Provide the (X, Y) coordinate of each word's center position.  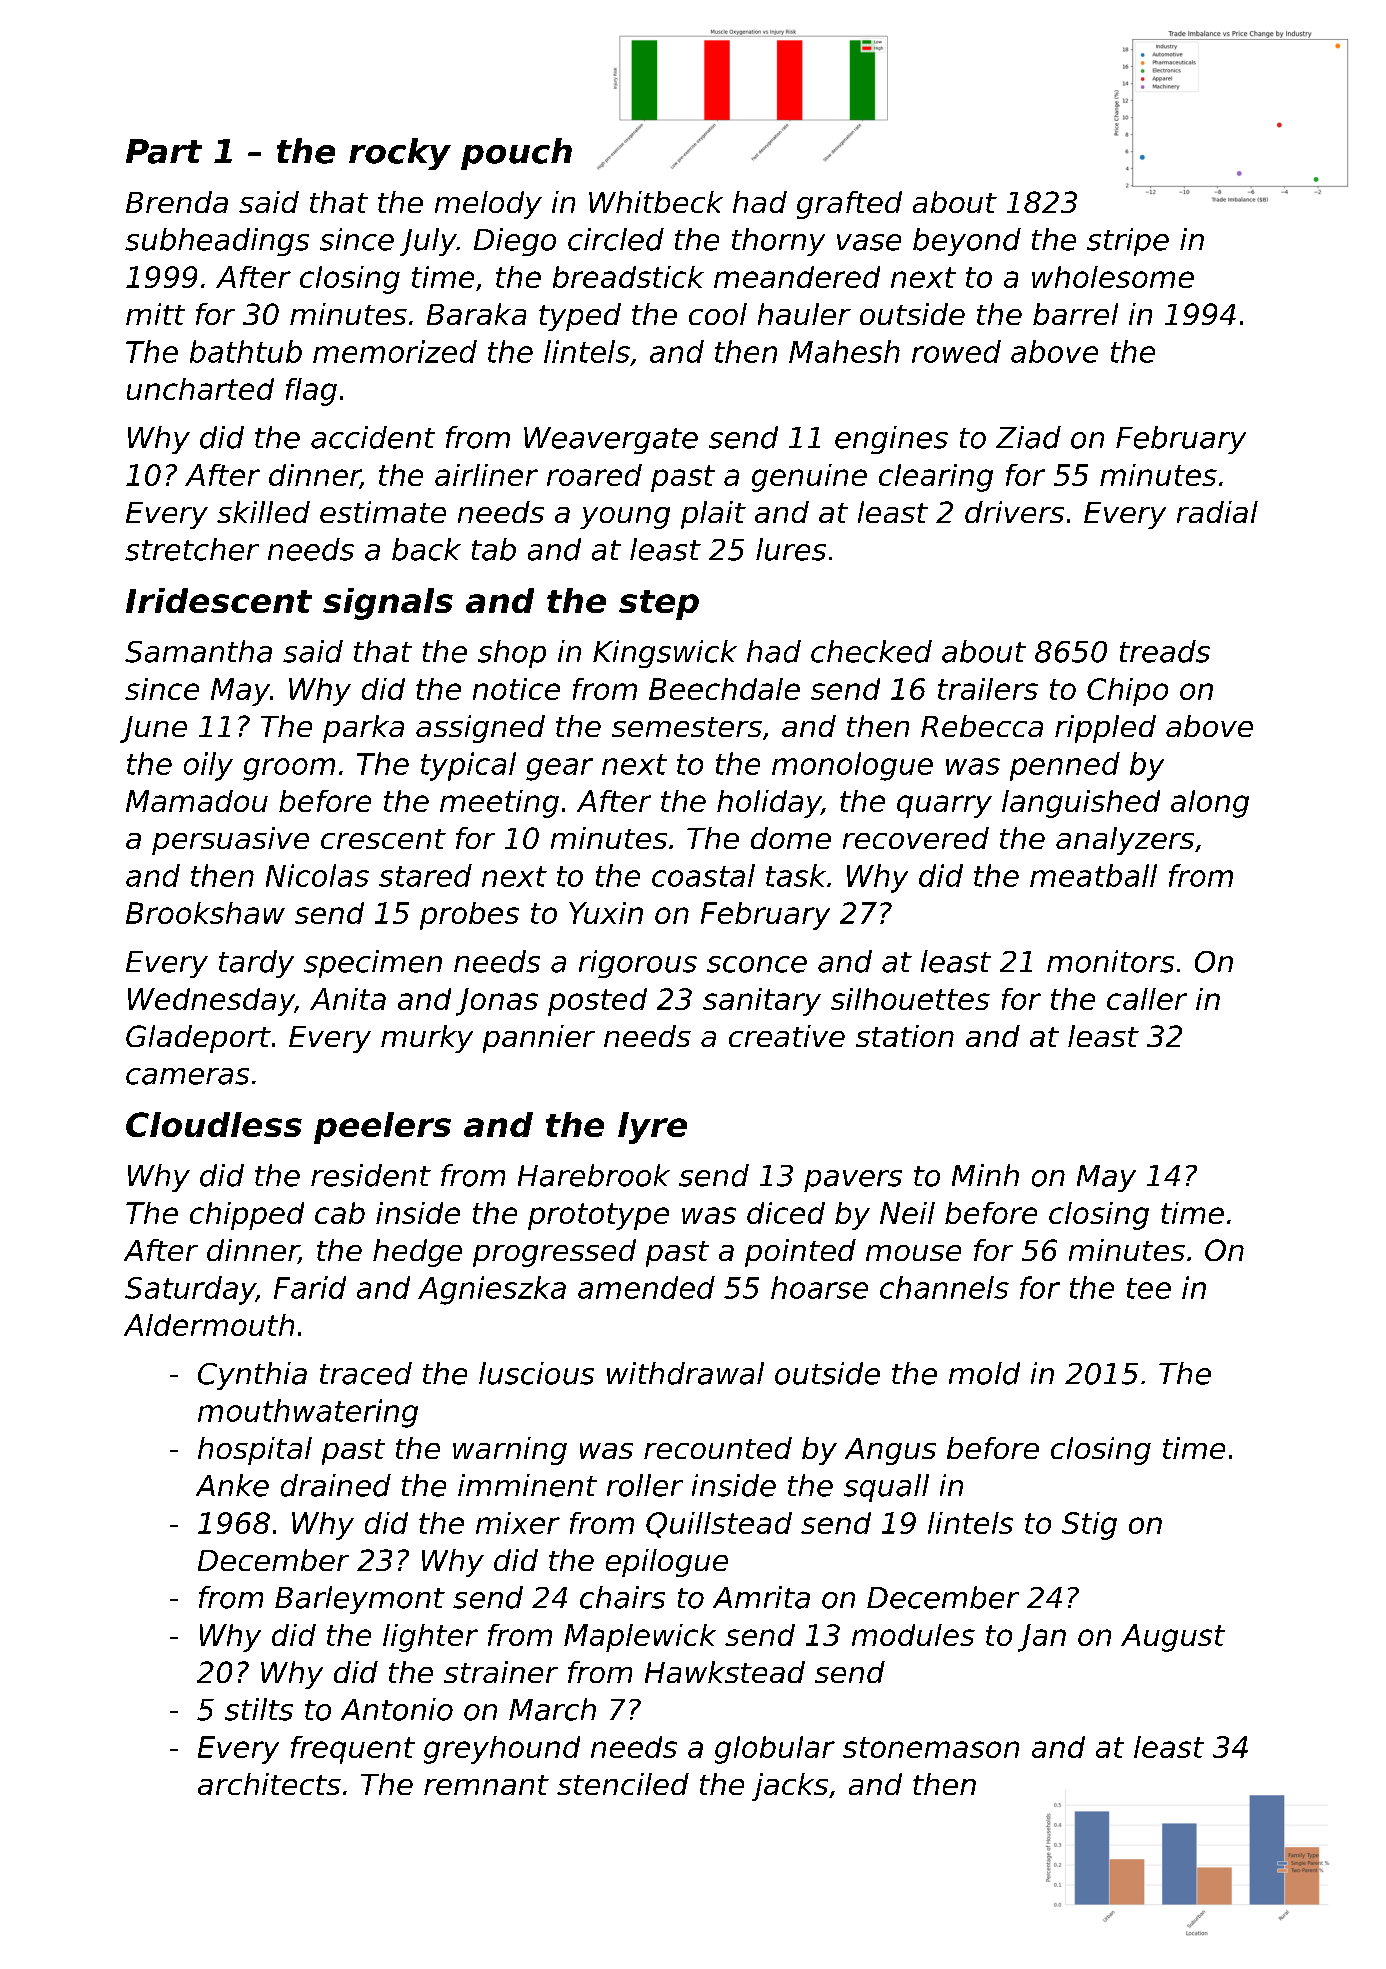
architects (269, 1784)
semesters (687, 727)
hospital (255, 1451)
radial (1217, 512)
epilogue (667, 1563)
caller (1147, 999)
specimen (373, 964)
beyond (967, 242)
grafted (849, 205)
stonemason (931, 1747)
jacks (790, 1787)
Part (164, 151)
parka (363, 729)
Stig (1089, 1526)
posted (597, 1002)
